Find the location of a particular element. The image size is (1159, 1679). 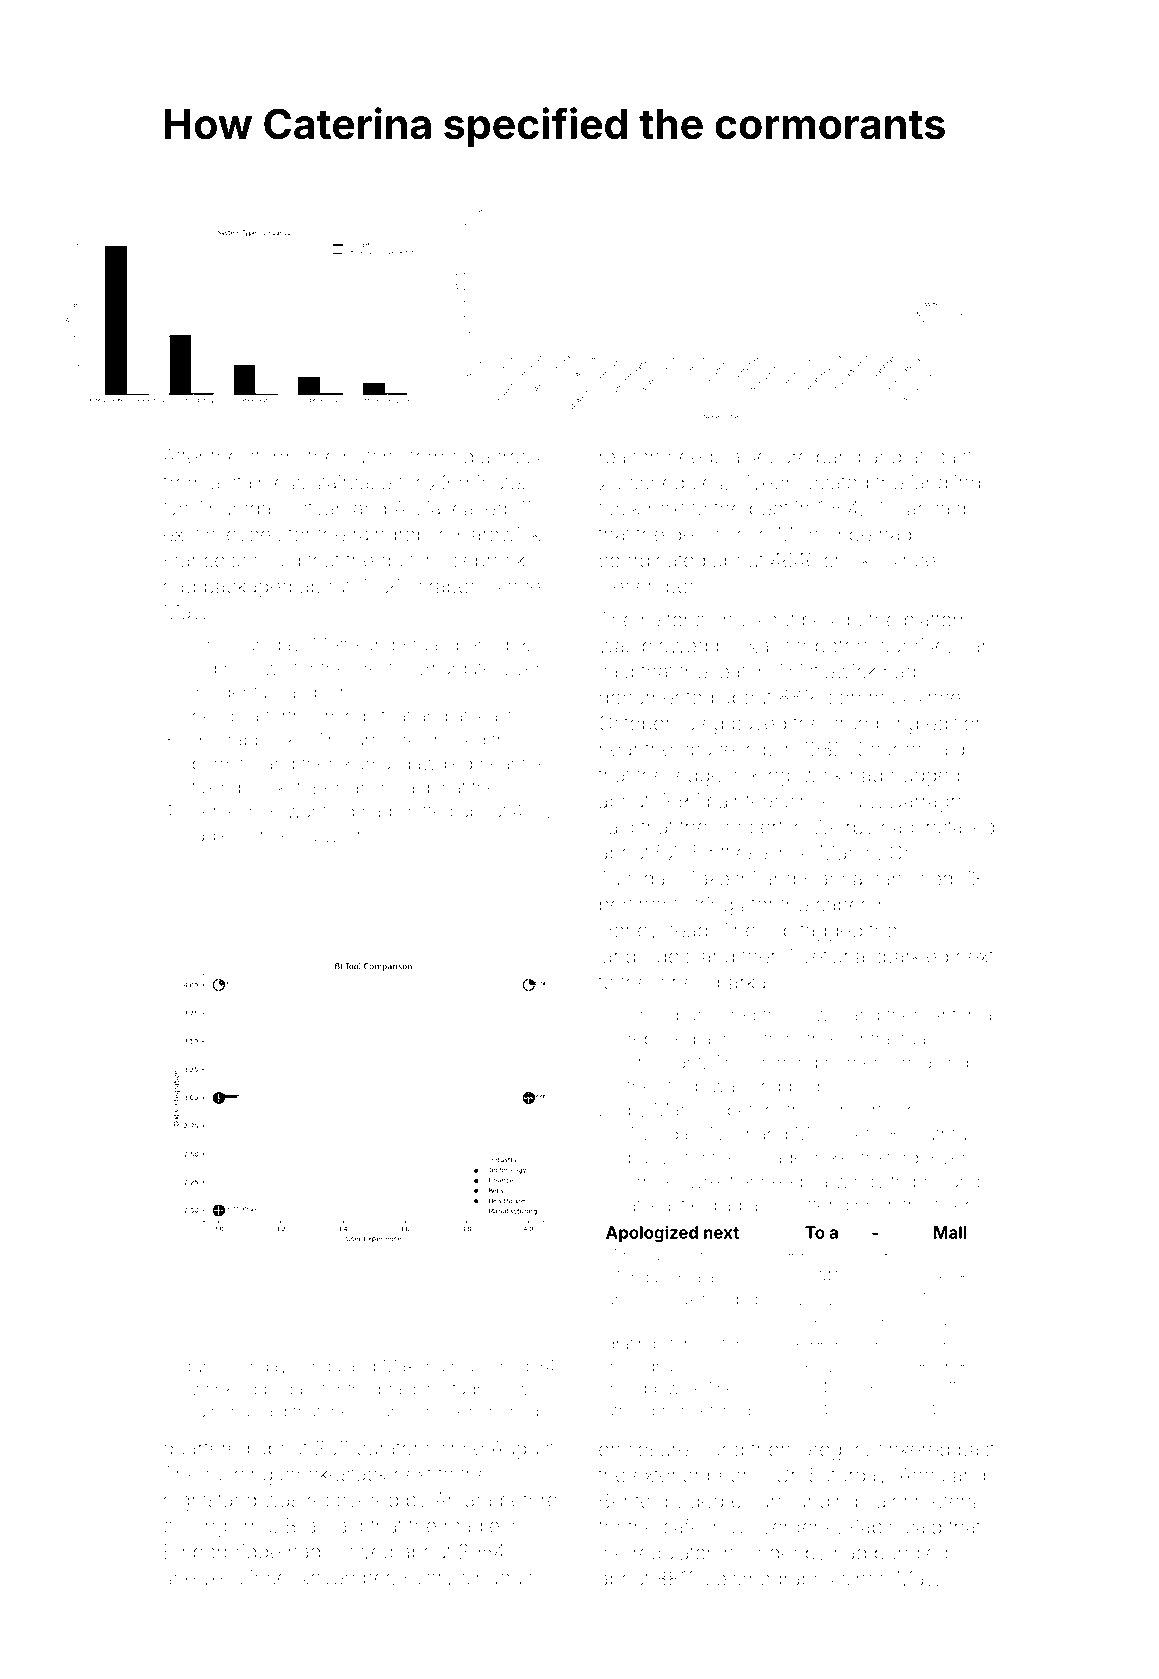

permits is located at coordinates (223, 765).
